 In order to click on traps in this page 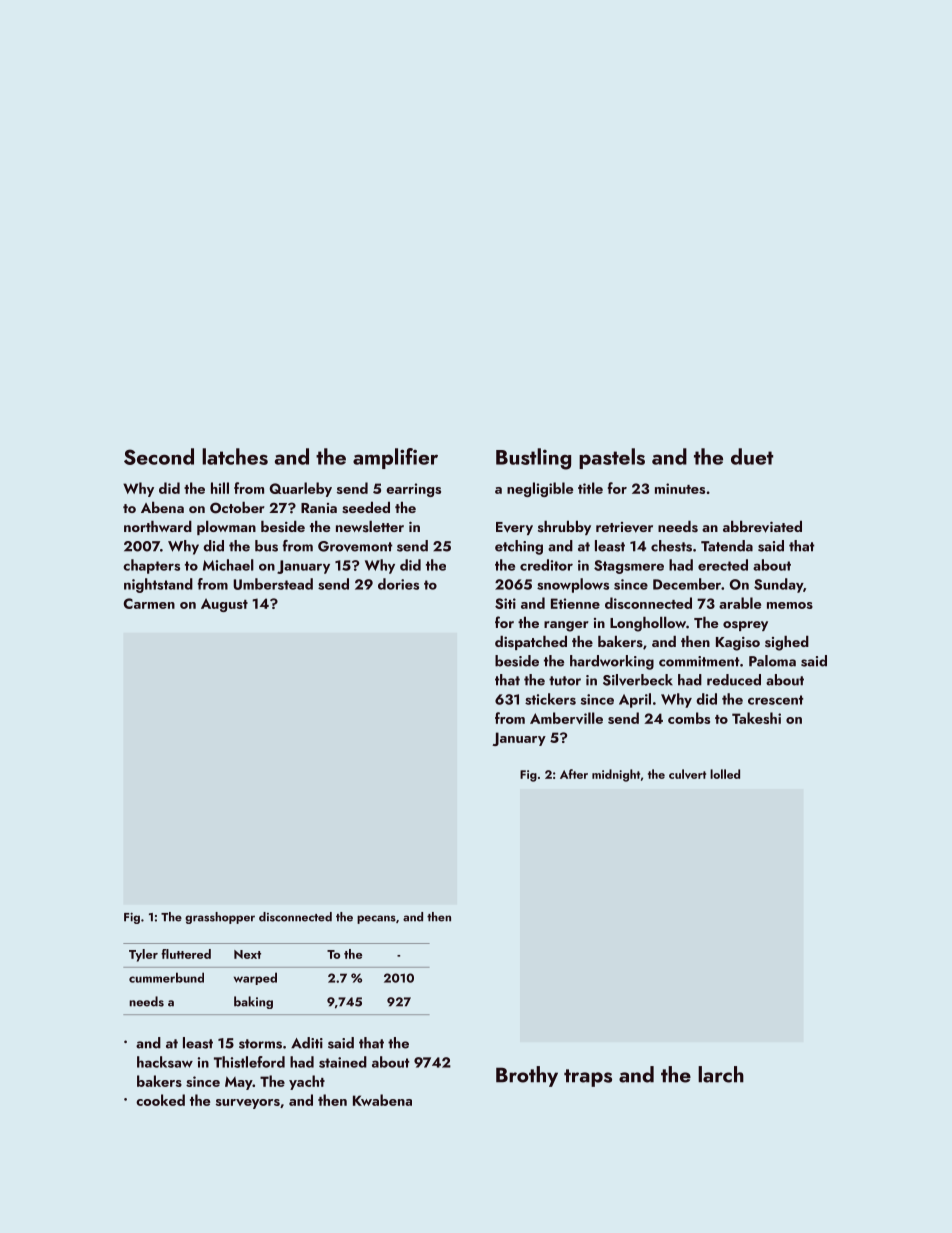, I will do `click(588, 1078)`.
